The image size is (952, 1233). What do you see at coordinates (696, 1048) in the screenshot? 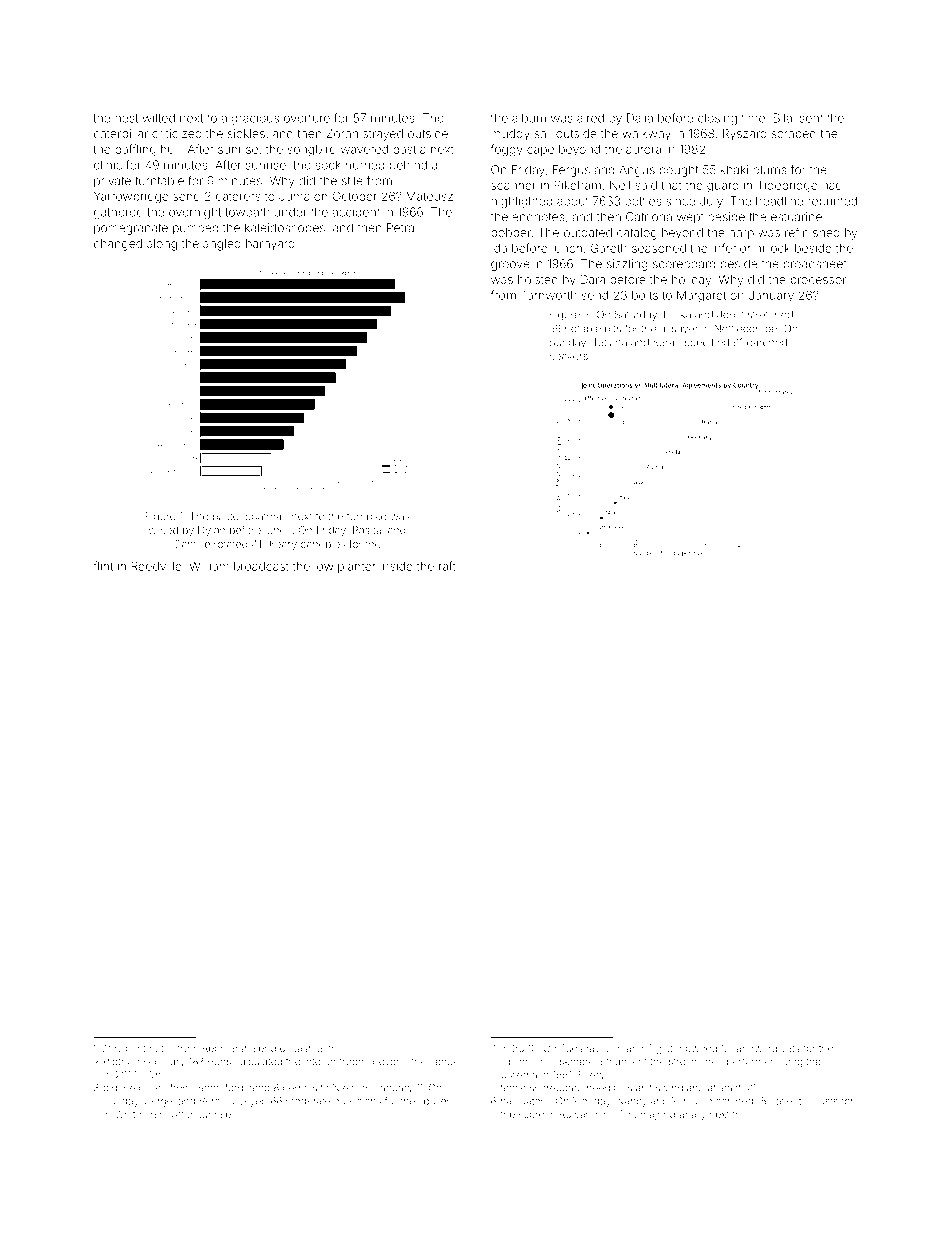
I see `browned` at bounding box center [696, 1048].
